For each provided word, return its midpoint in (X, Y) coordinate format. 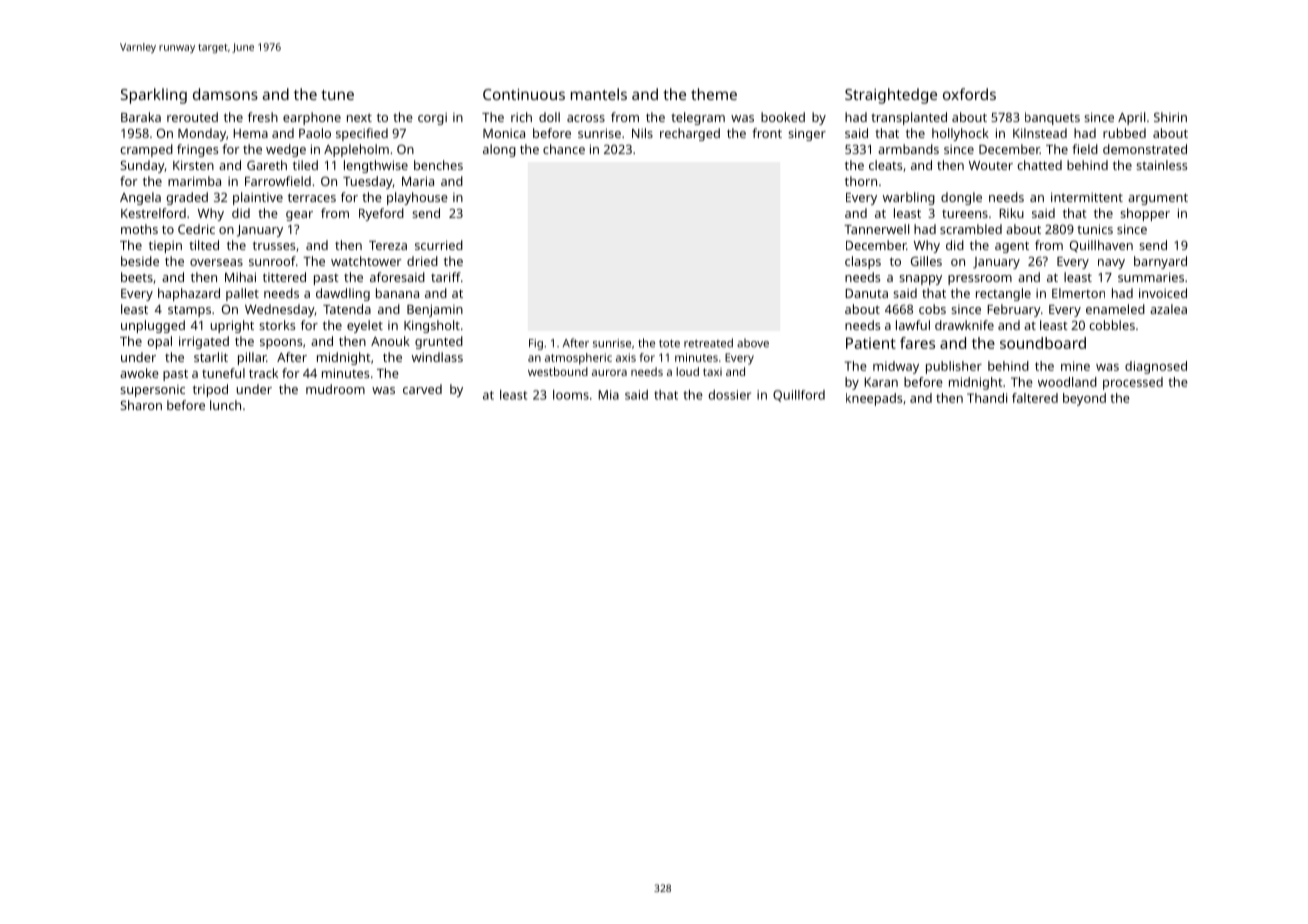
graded (187, 198)
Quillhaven (1101, 246)
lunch (225, 405)
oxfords (969, 94)
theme (714, 94)
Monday (202, 134)
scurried (439, 245)
